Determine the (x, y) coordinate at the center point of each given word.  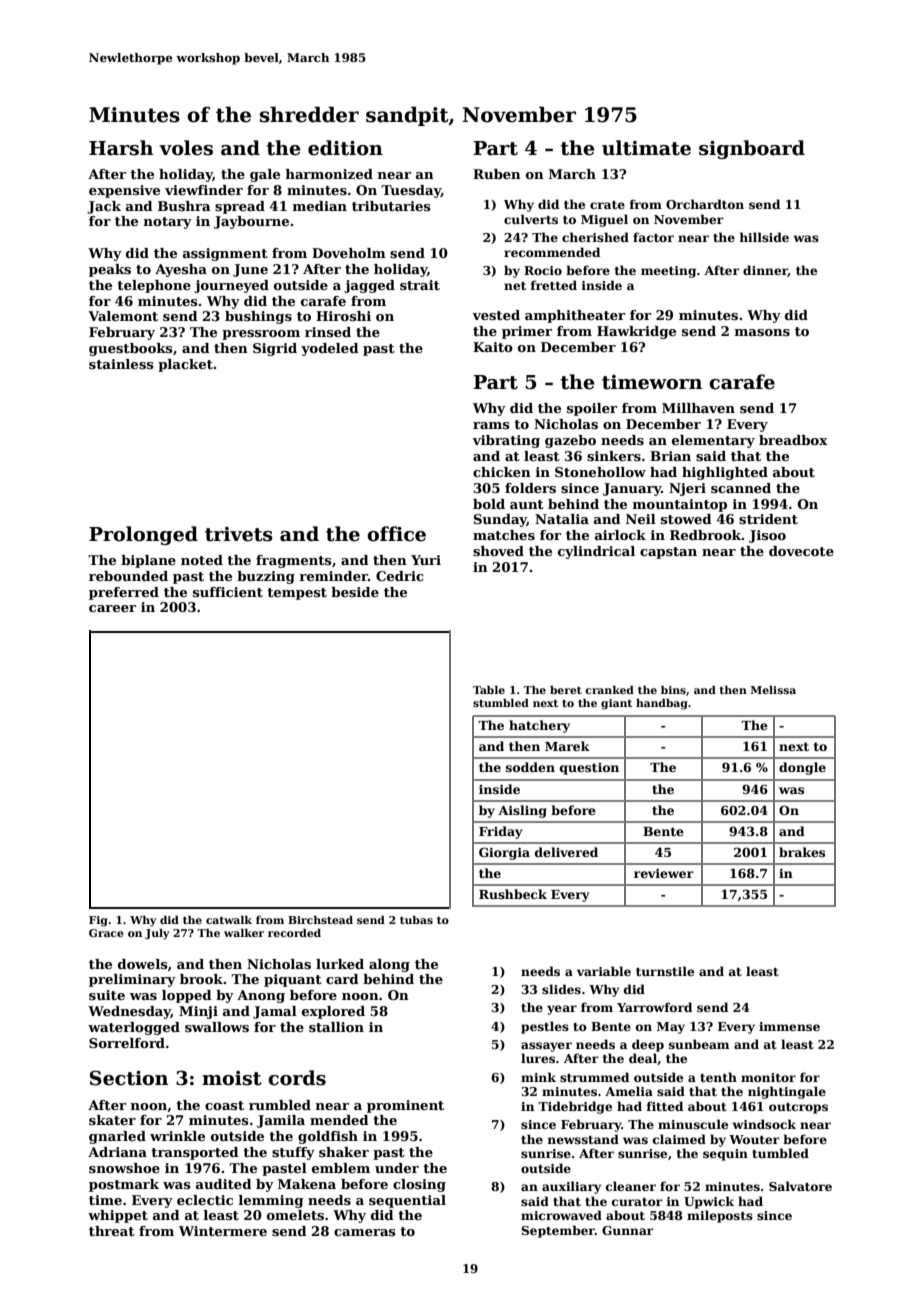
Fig (98, 921)
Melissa (773, 690)
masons (762, 332)
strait (420, 285)
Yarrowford (654, 1007)
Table (489, 690)
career (112, 608)
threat (112, 1231)
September (558, 1231)
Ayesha (181, 270)
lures (538, 1058)
